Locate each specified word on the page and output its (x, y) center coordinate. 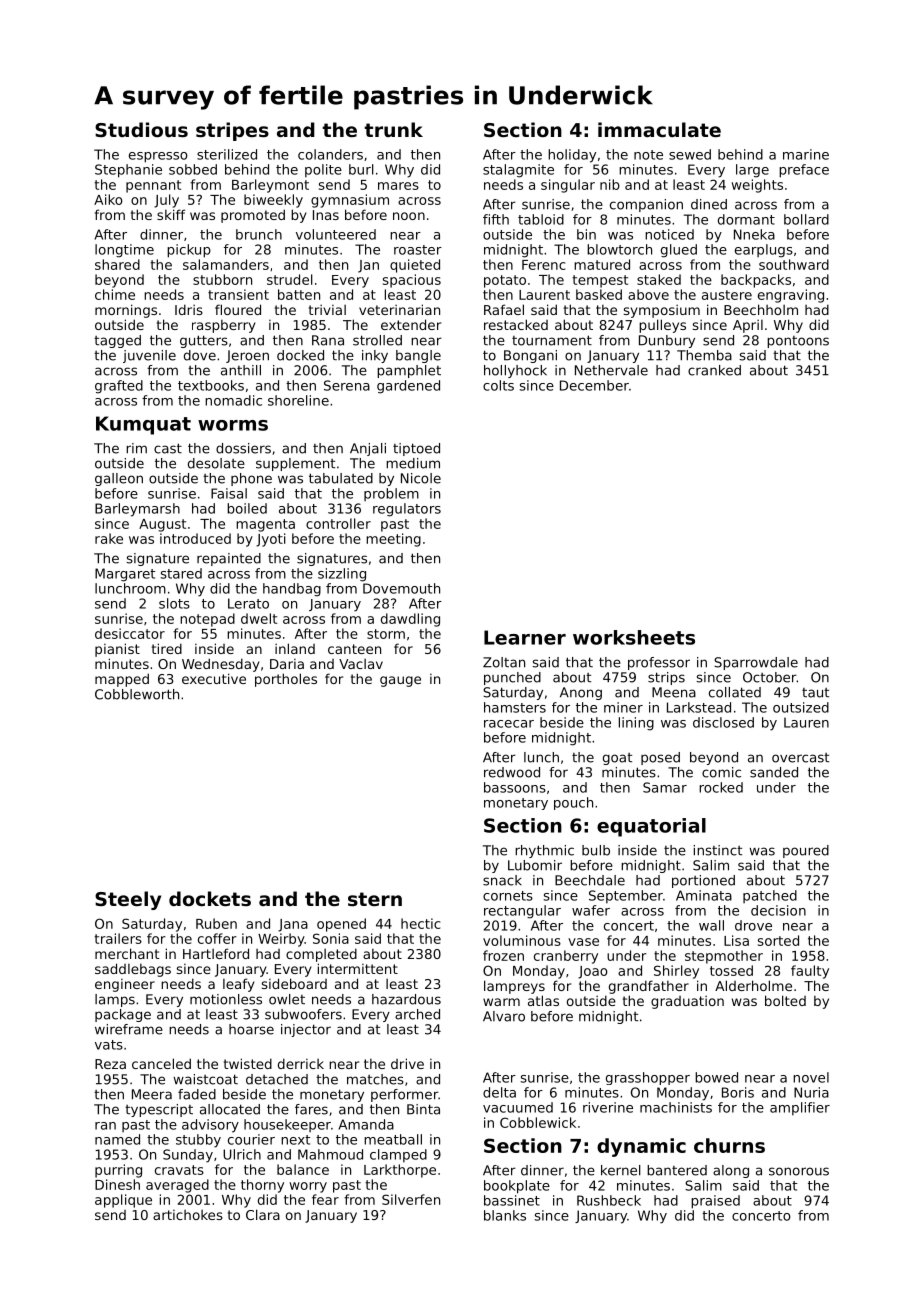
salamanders (226, 264)
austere (727, 295)
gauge (400, 681)
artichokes (188, 1215)
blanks (505, 1215)
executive (214, 678)
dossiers (243, 448)
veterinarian (399, 309)
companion (646, 205)
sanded (774, 772)
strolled (377, 340)
